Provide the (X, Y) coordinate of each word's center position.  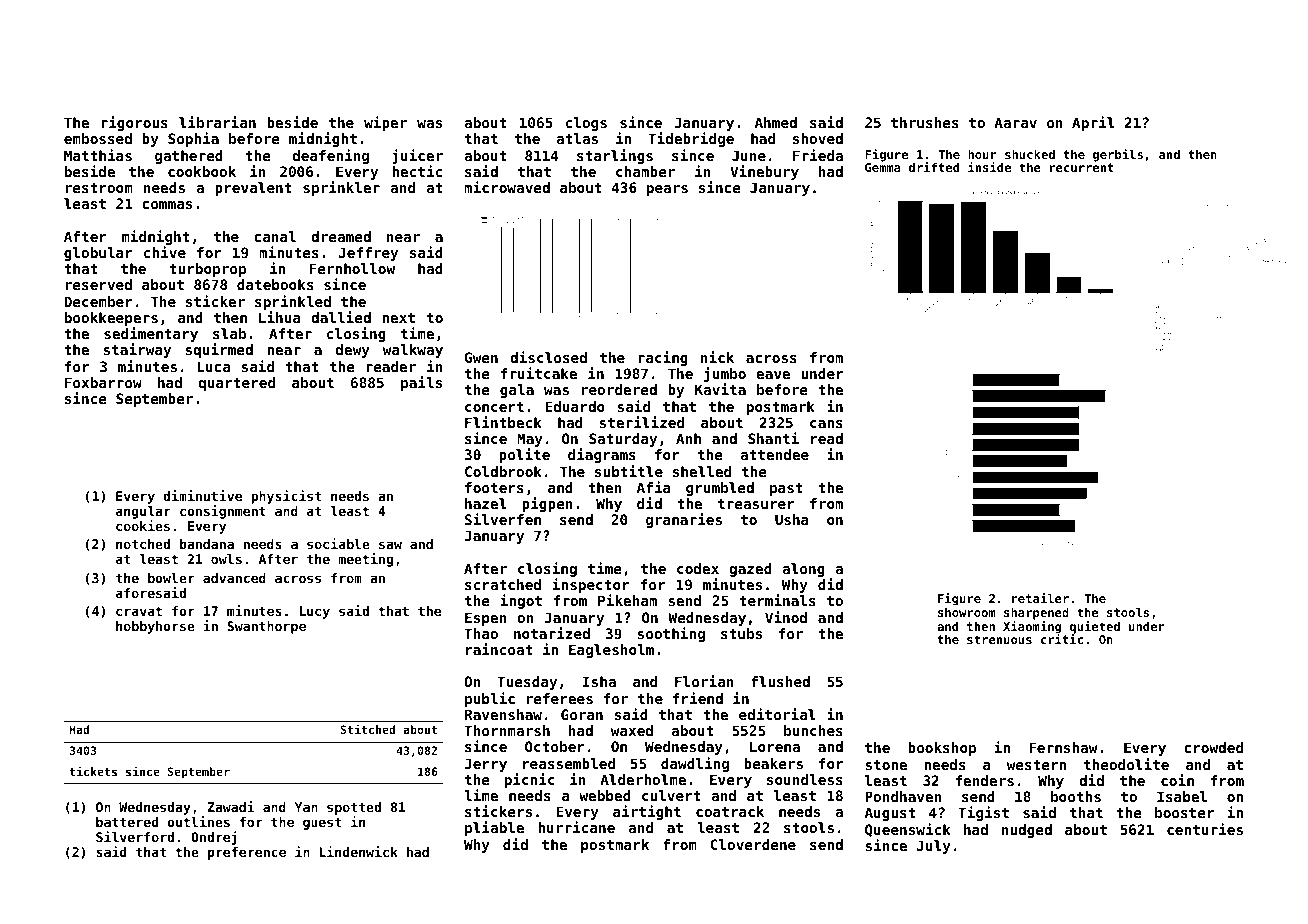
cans (826, 424)
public (490, 699)
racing (663, 358)
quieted (1095, 627)
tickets (93, 771)
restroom (99, 188)
